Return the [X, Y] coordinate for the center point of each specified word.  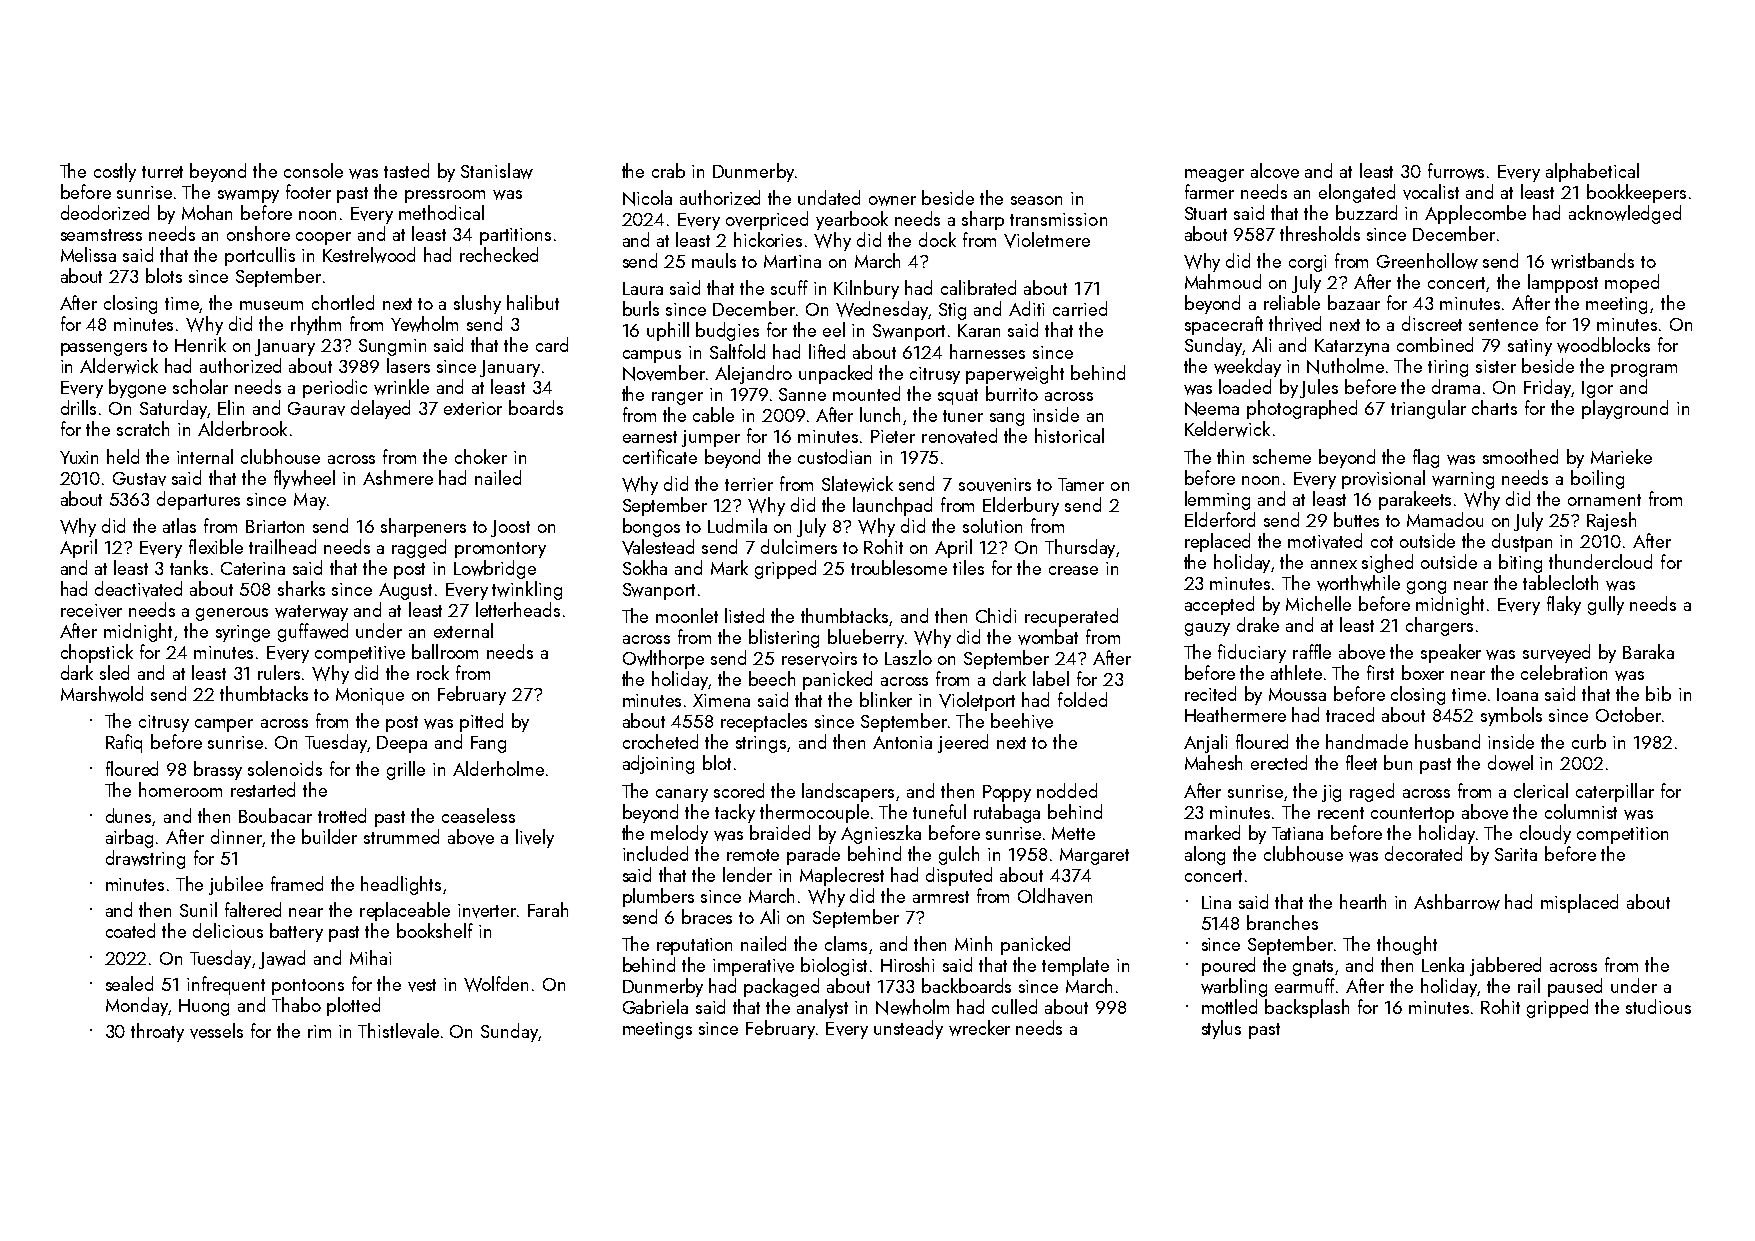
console [313, 170]
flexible [216, 546]
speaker [1451, 653]
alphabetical [1592, 172]
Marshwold [102, 694]
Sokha [645, 567]
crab [668, 170]
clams [846, 943]
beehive [1022, 721]
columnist [1581, 811]
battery [296, 932]
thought [1407, 945]
